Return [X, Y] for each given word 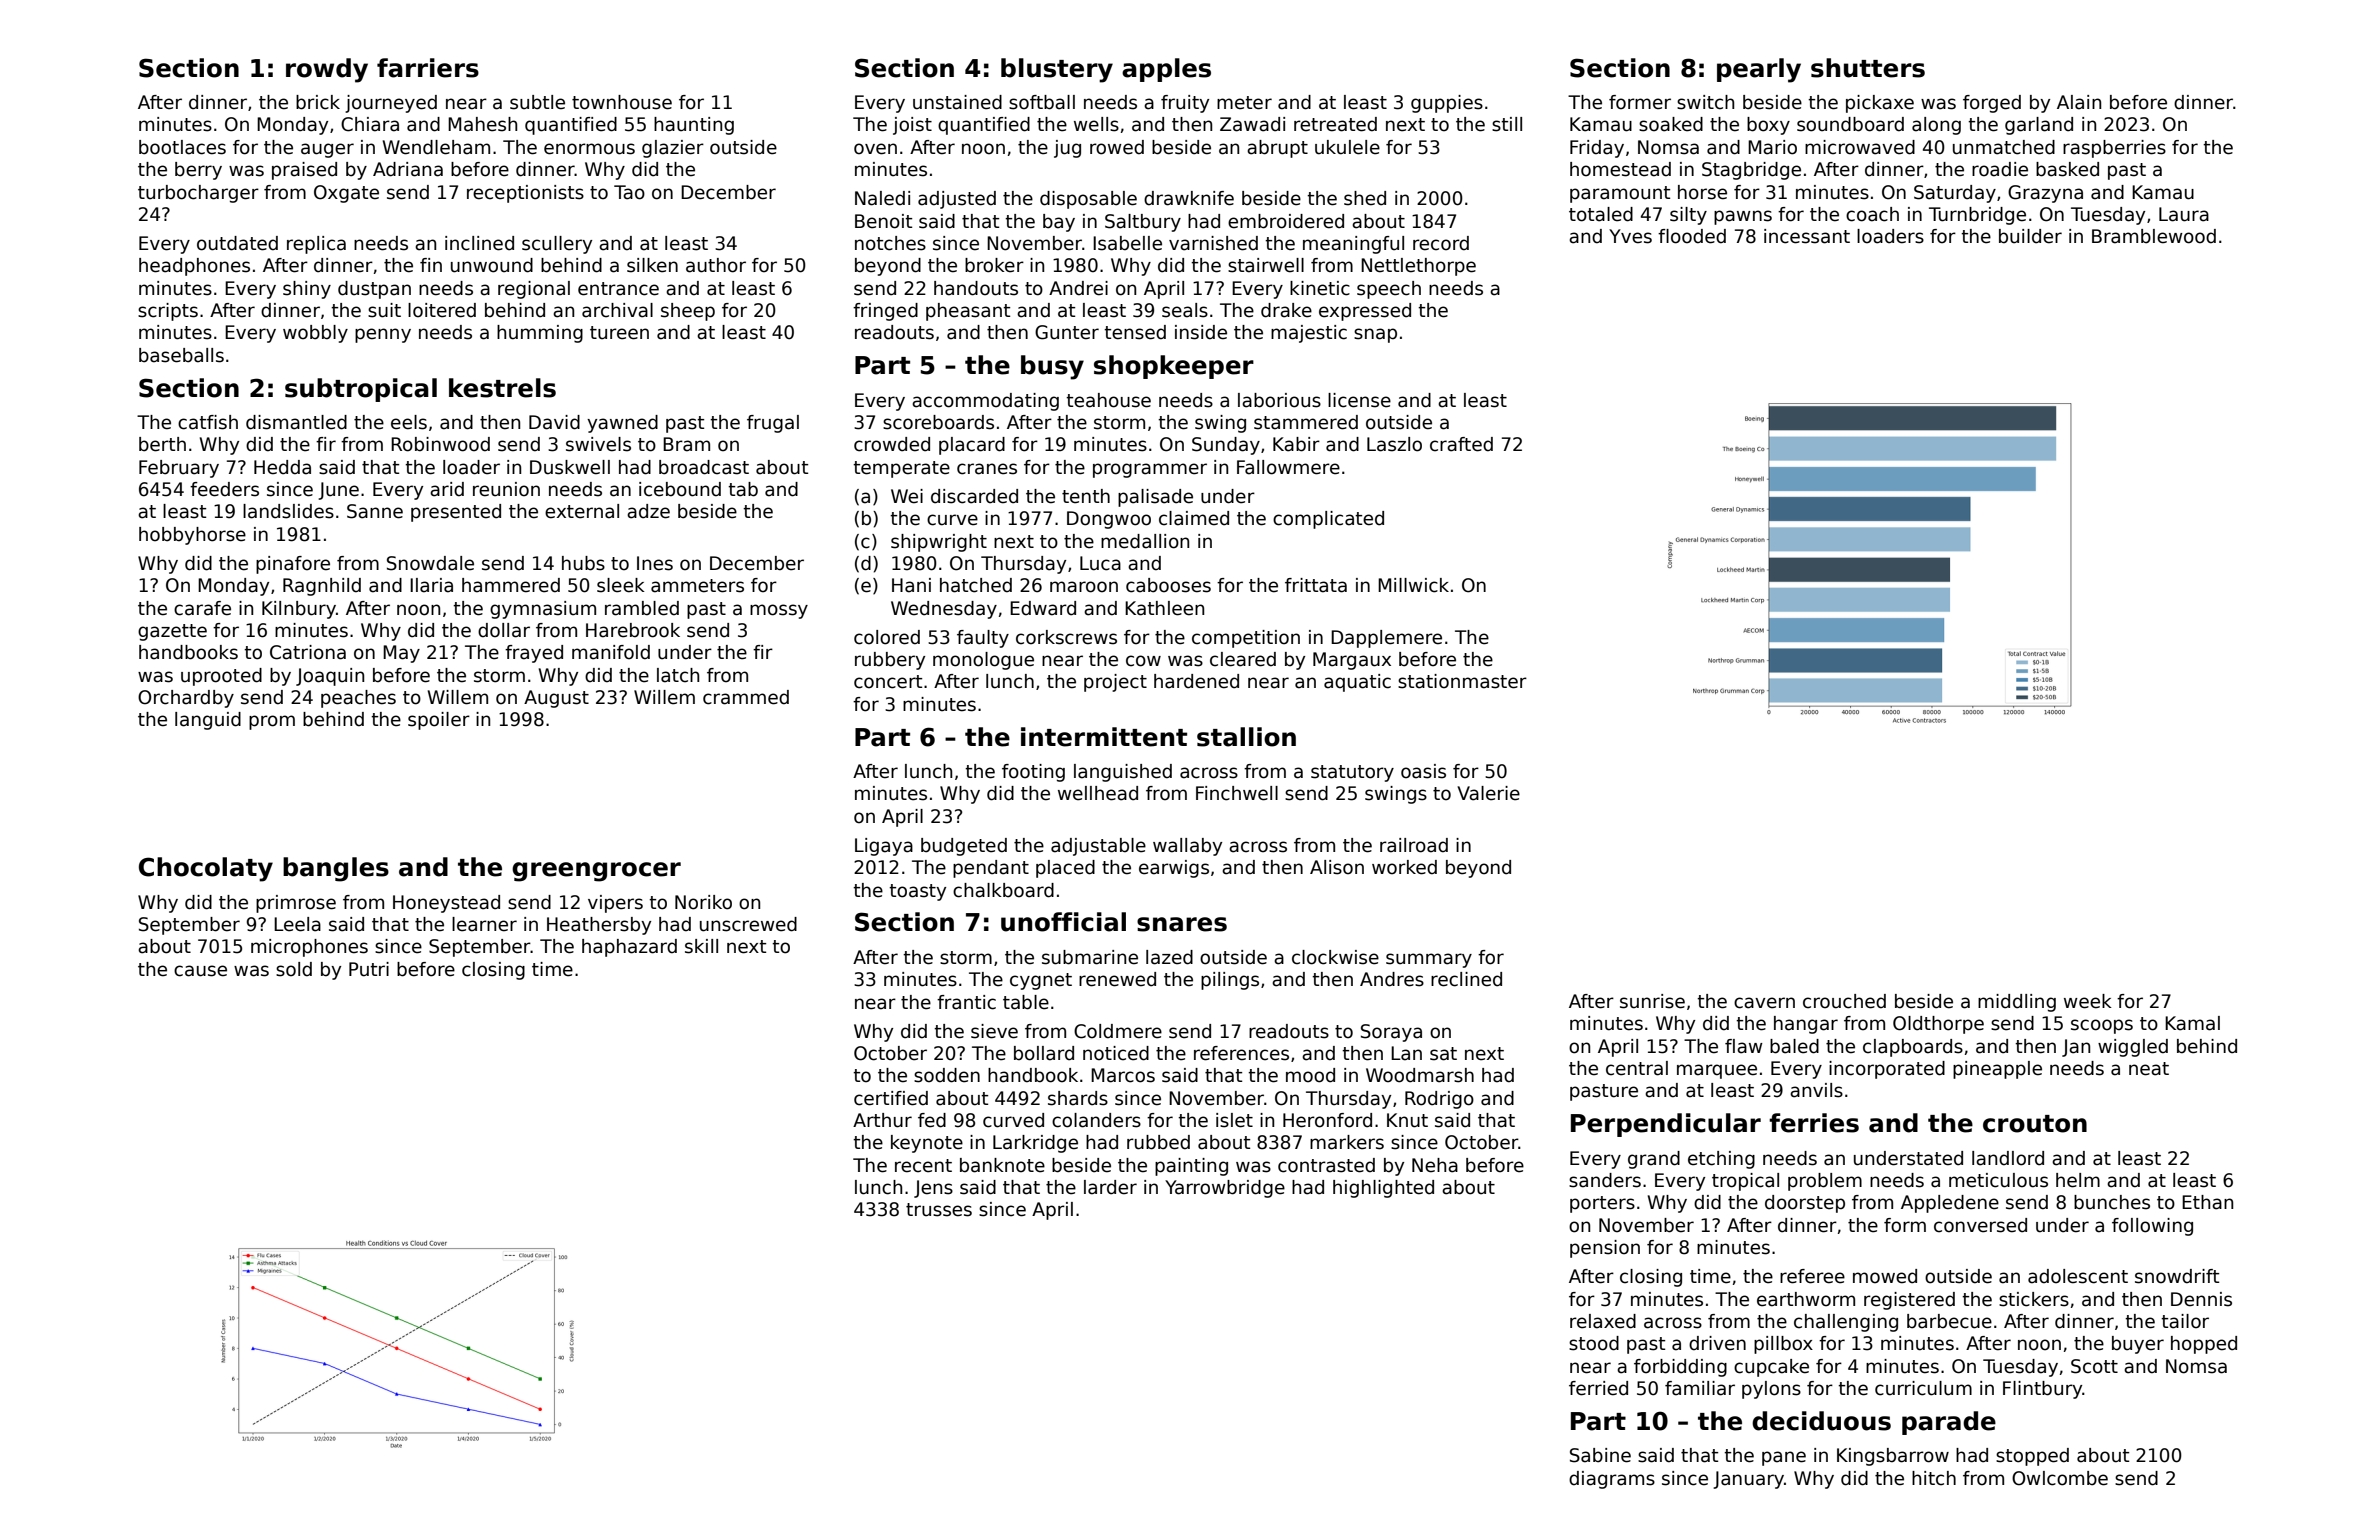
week [2088, 1001]
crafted [1461, 444]
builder [2030, 236]
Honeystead [446, 904]
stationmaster [1462, 681]
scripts [168, 312]
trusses [939, 1210]
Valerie [1488, 793]
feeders [224, 489]
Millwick [1413, 585]
